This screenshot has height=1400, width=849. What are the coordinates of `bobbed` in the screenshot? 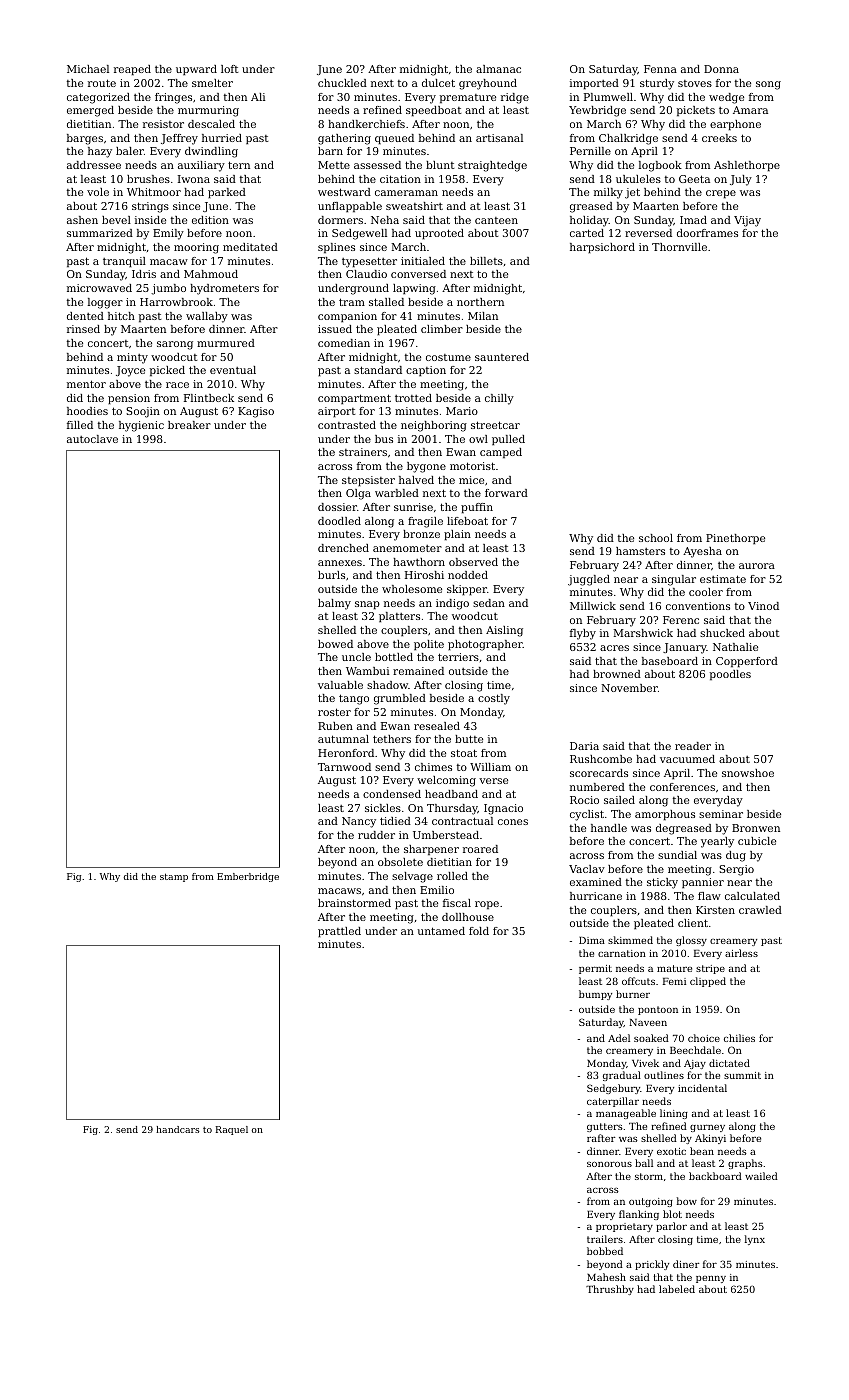 It's located at (605, 1251).
